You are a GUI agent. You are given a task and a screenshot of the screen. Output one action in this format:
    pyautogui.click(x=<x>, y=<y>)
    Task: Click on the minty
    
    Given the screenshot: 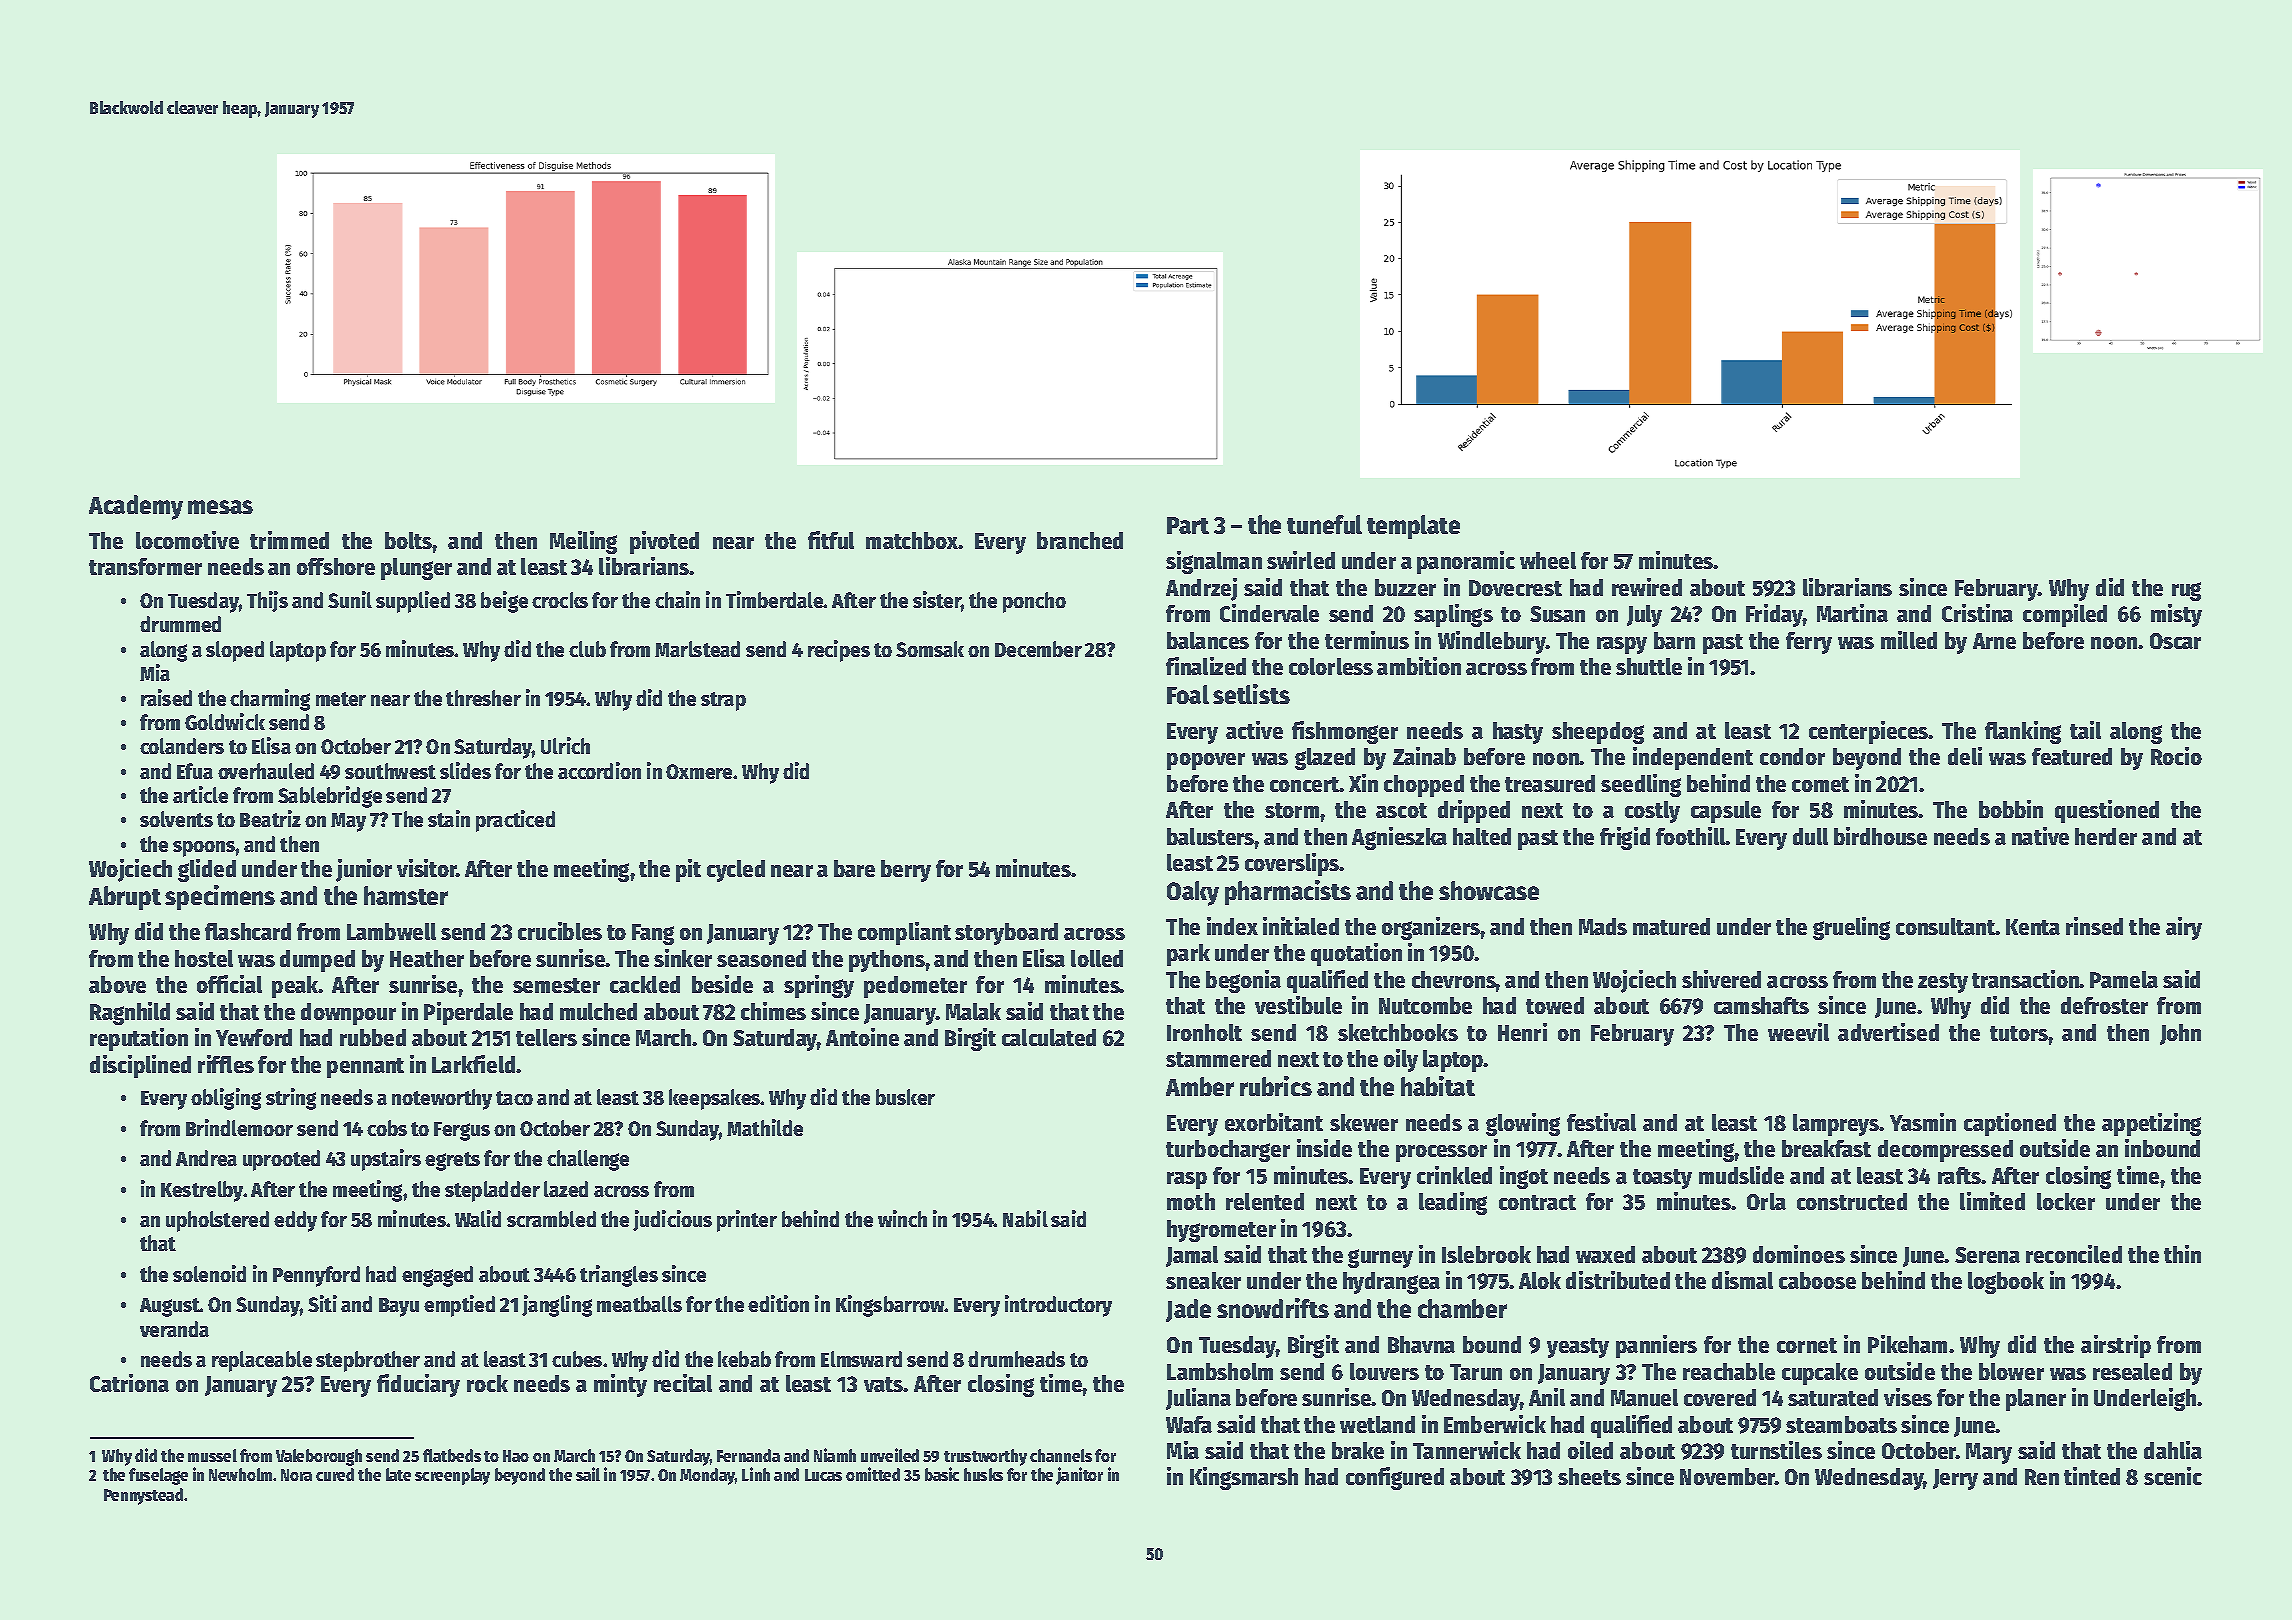 What is the action you would take?
    pyautogui.click(x=620, y=1385)
